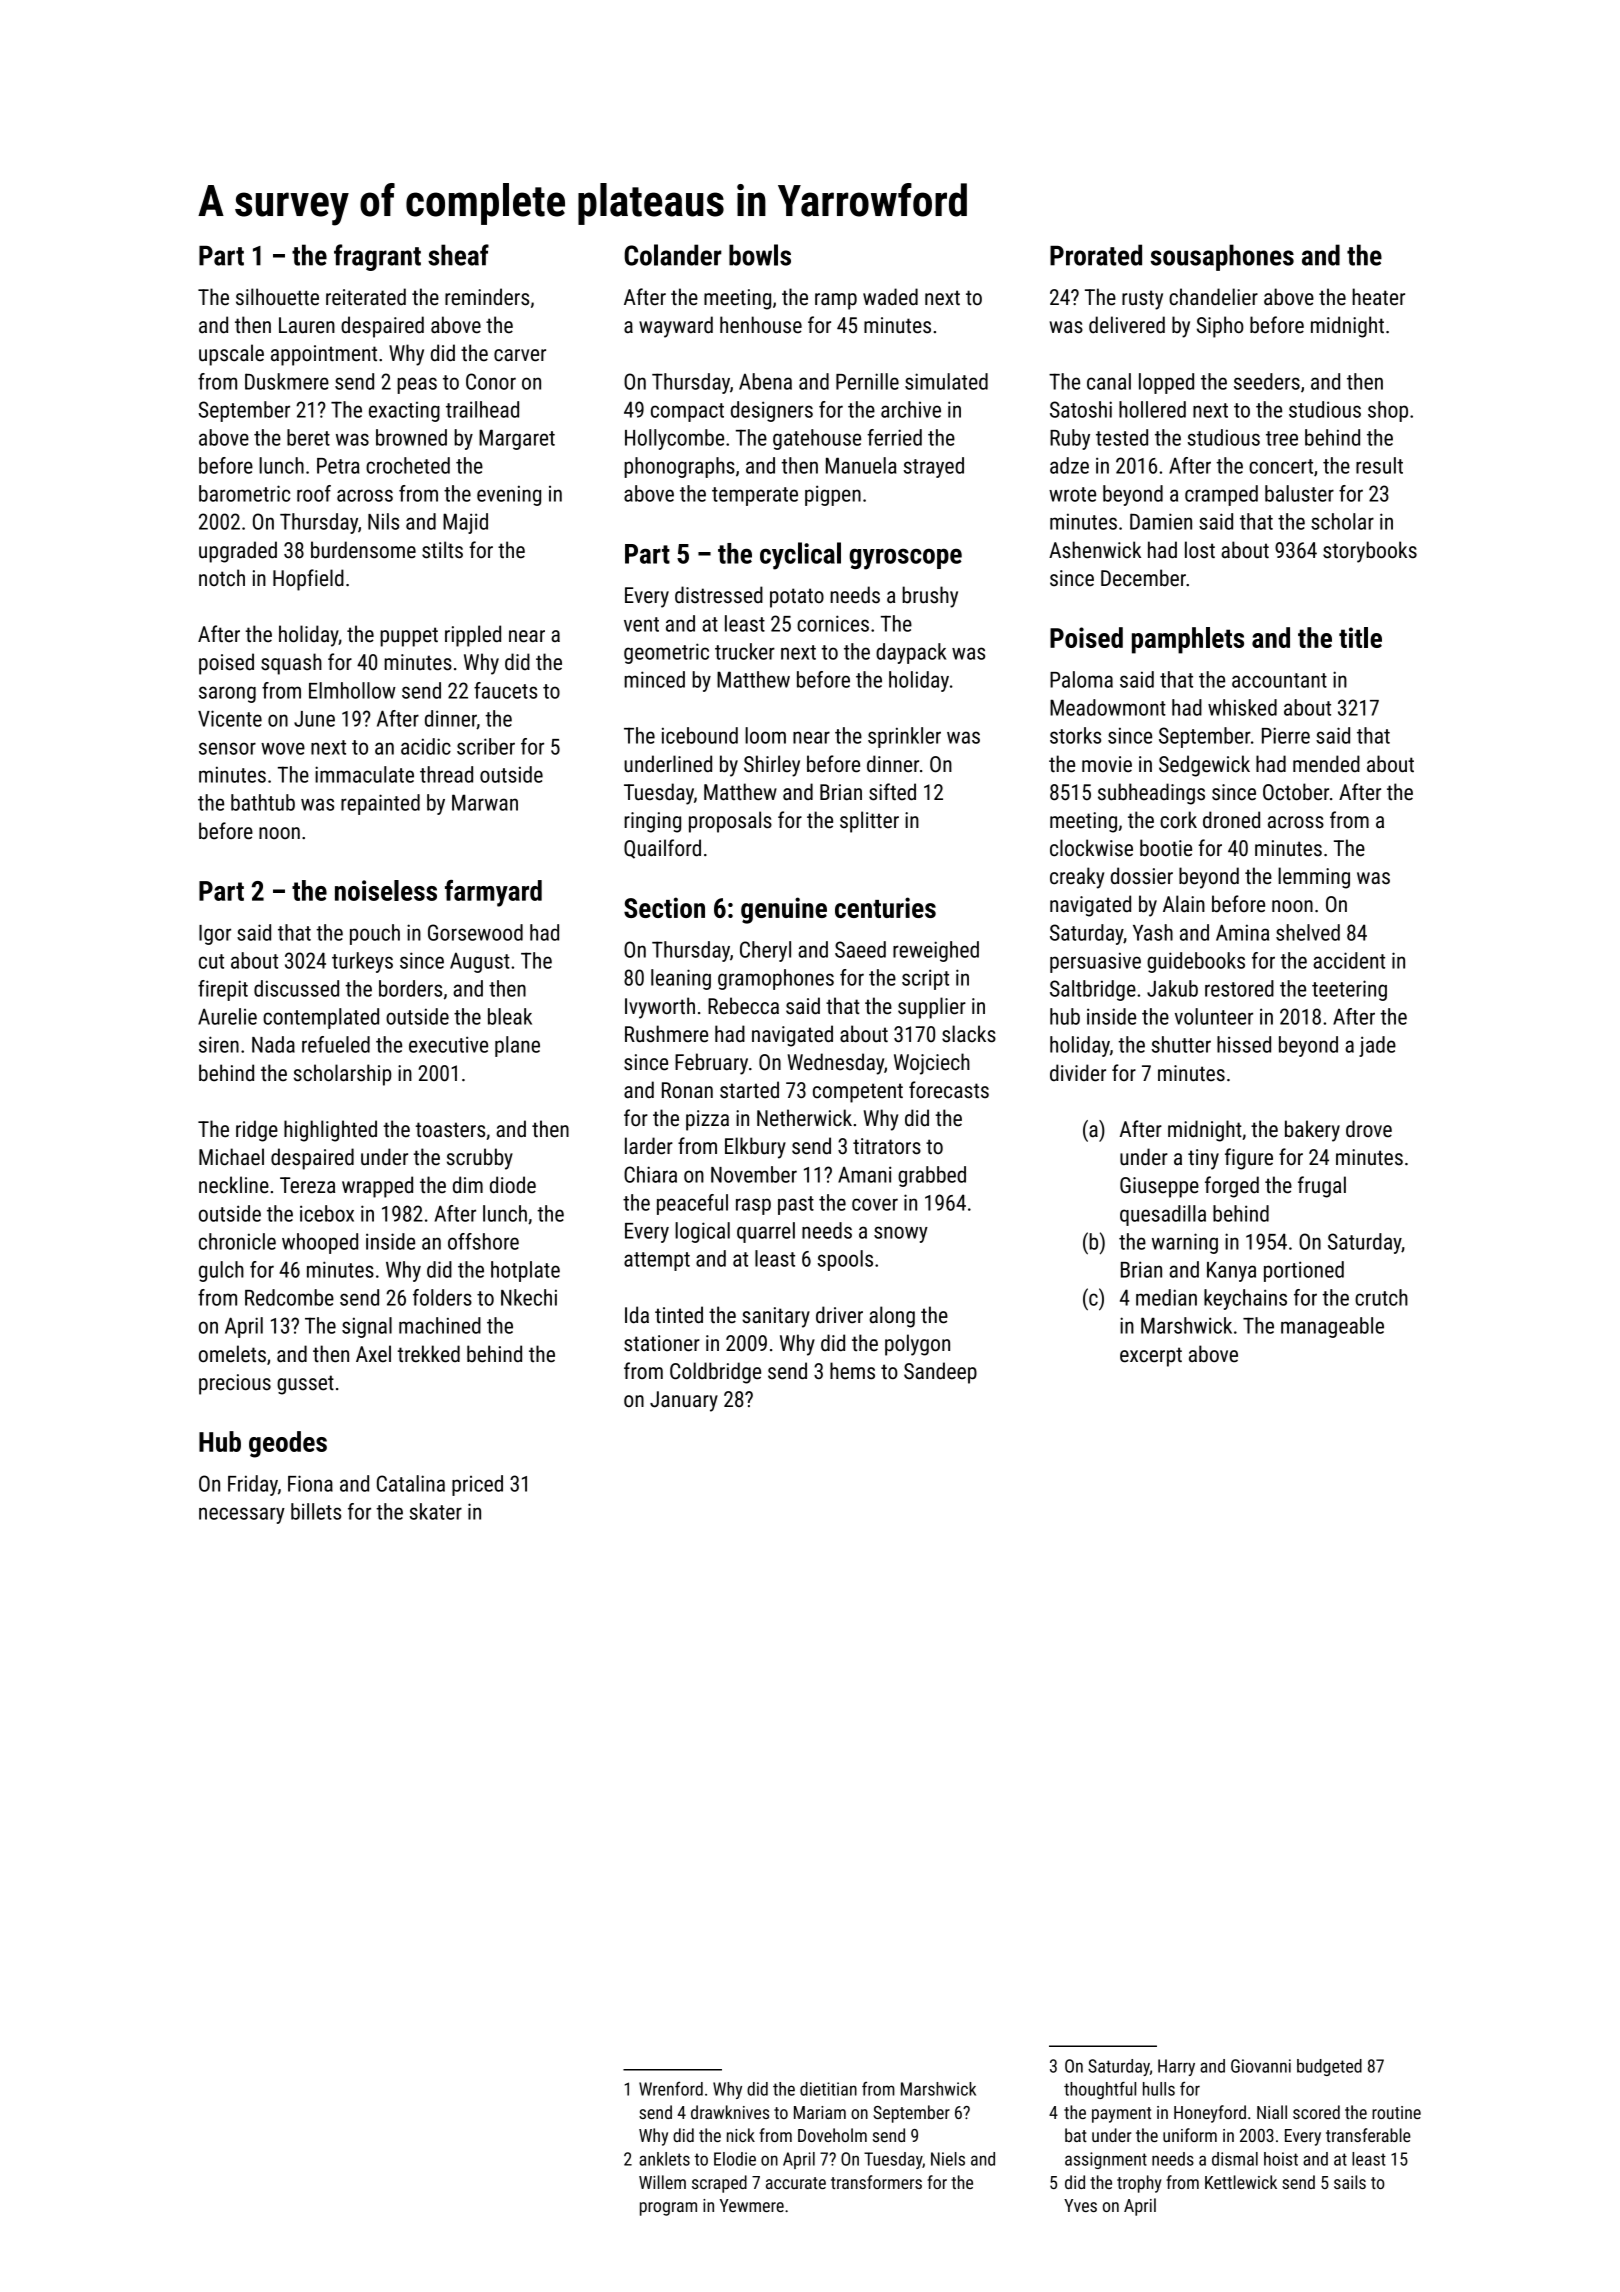 The image size is (1620, 2292). Describe the element at coordinates (426, 746) in the page. I see `acidic` at that location.
